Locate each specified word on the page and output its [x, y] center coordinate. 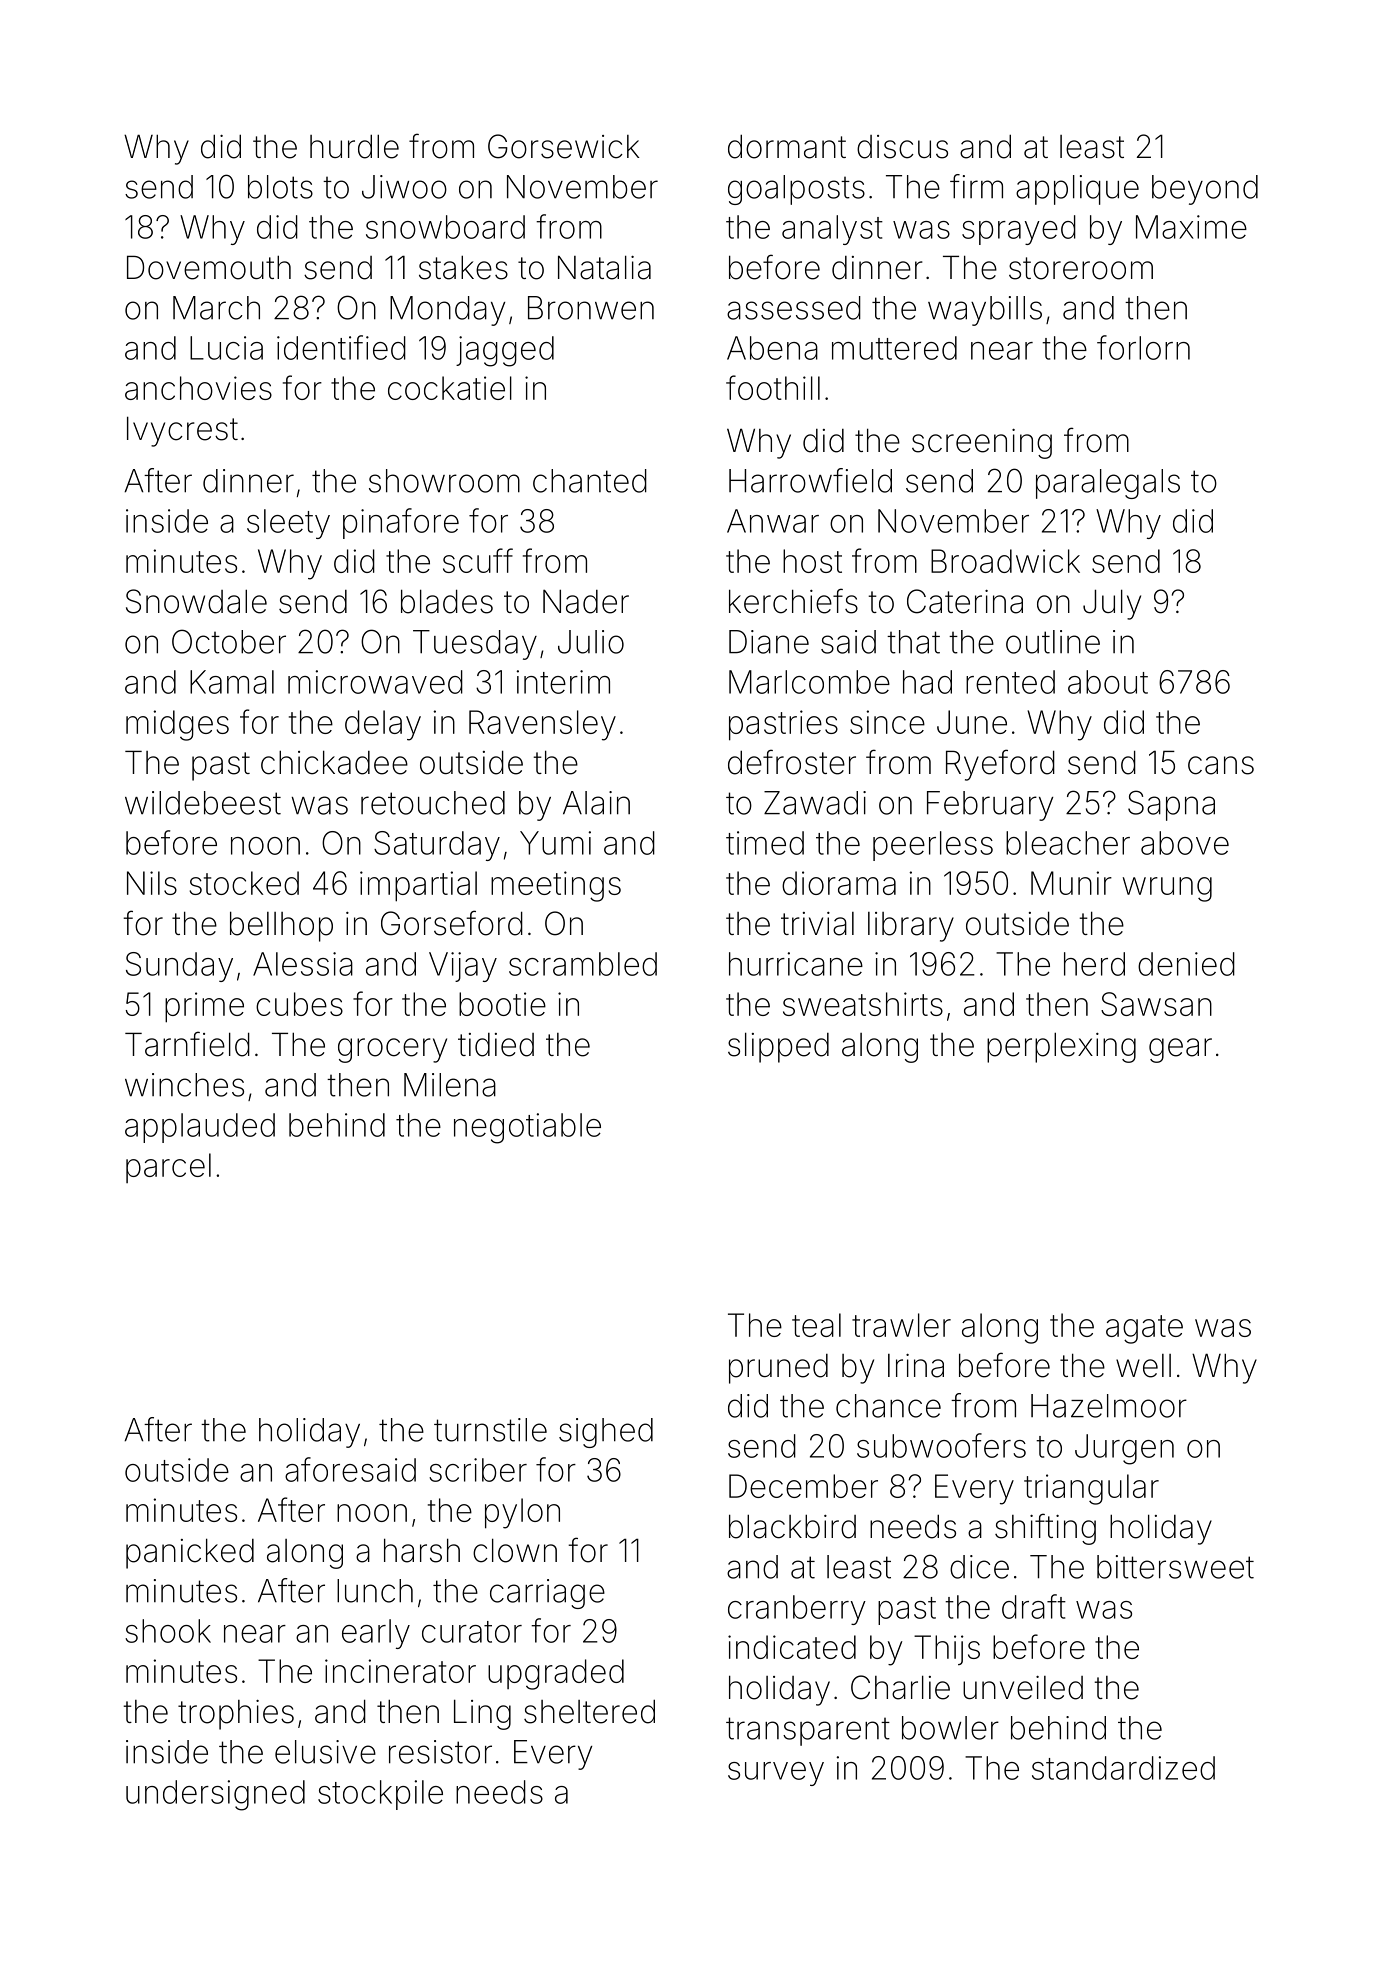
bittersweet [1175, 1567]
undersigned [215, 1795]
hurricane [796, 964]
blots [280, 187]
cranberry [797, 1610]
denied [1186, 964]
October [229, 641]
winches [184, 1085]
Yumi [555, 843]
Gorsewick [563, 146]
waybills [985, 311]
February [990, 806]
